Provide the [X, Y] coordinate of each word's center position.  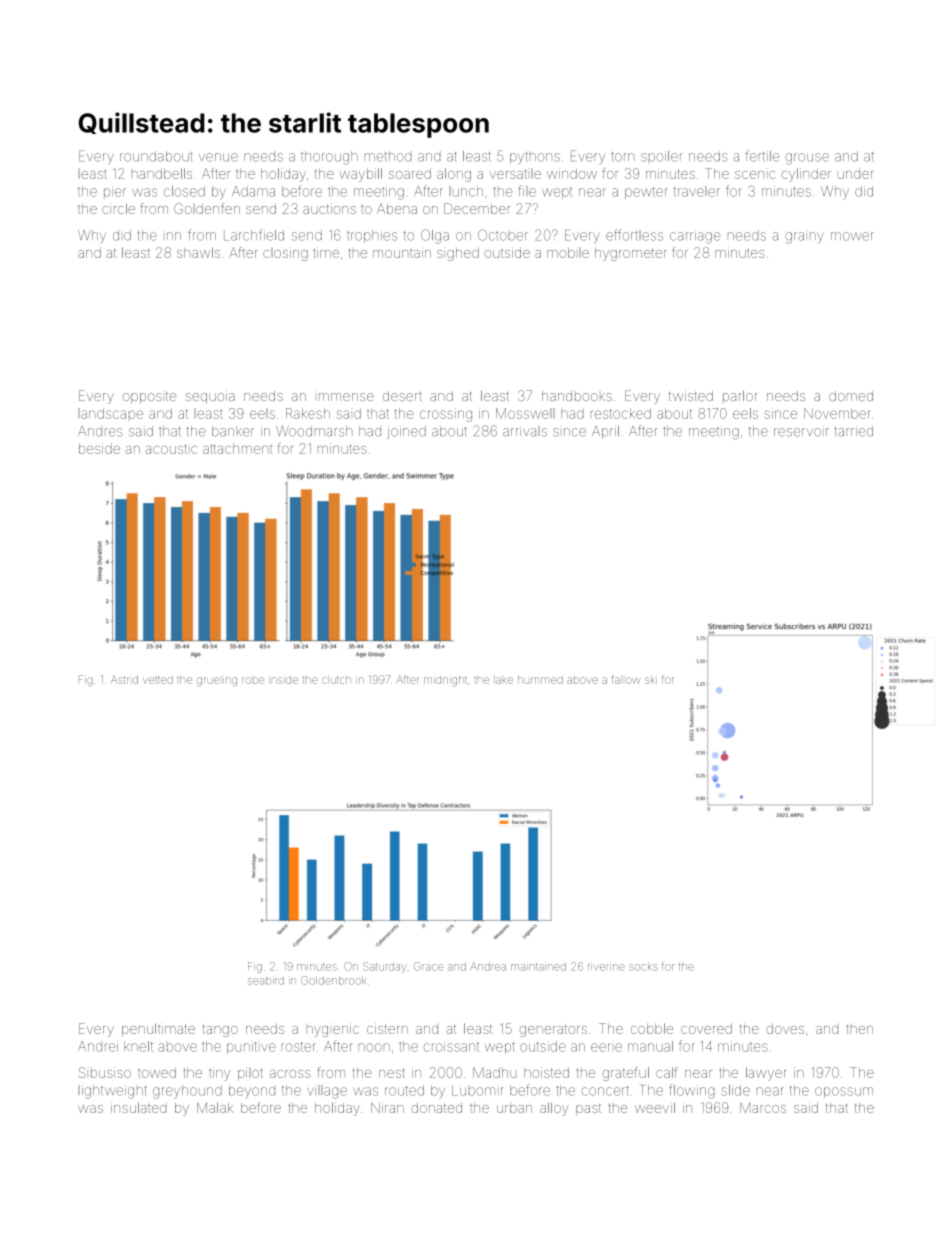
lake [503, 680]
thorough [329, 158]
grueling [217, 681]
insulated [138, 1107]
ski [651, 680]
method [388, 156]
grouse [807, 159]
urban [514, 1108]
